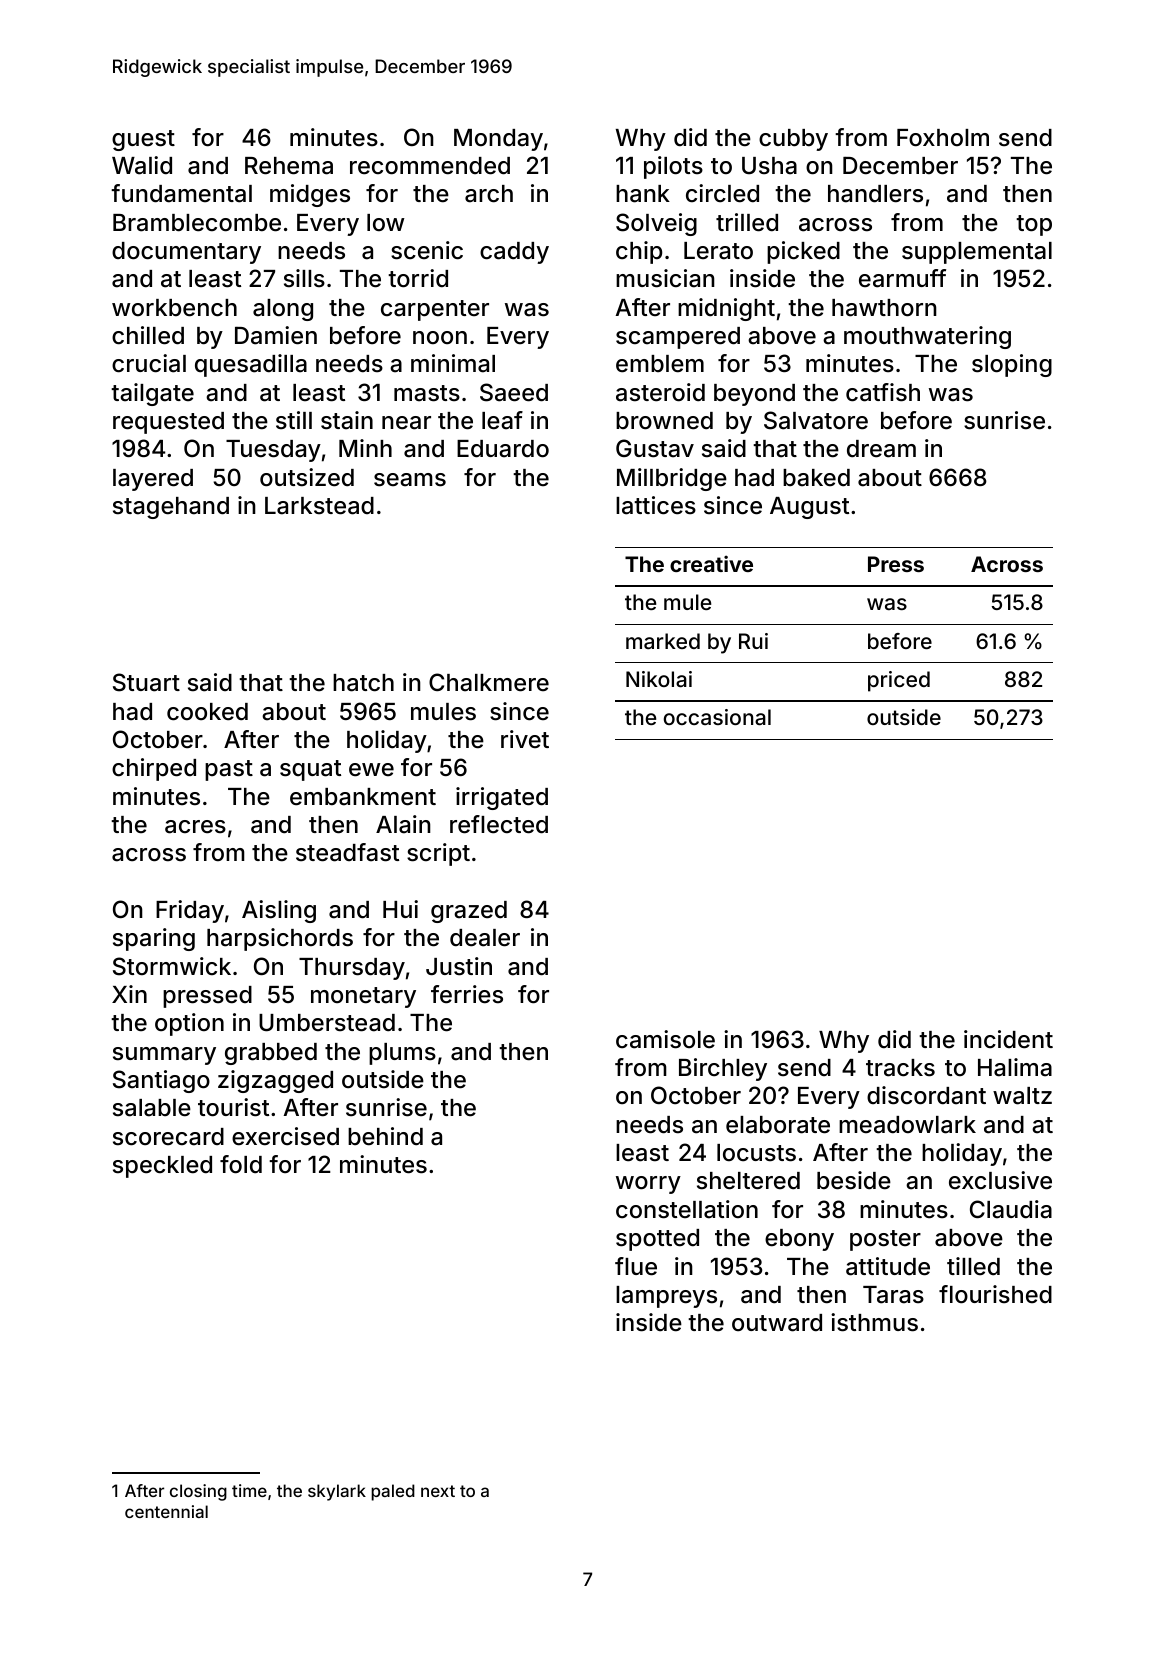 The height and width of the page is (1654, 1165). I want to click on chip, so click(639, 252).
